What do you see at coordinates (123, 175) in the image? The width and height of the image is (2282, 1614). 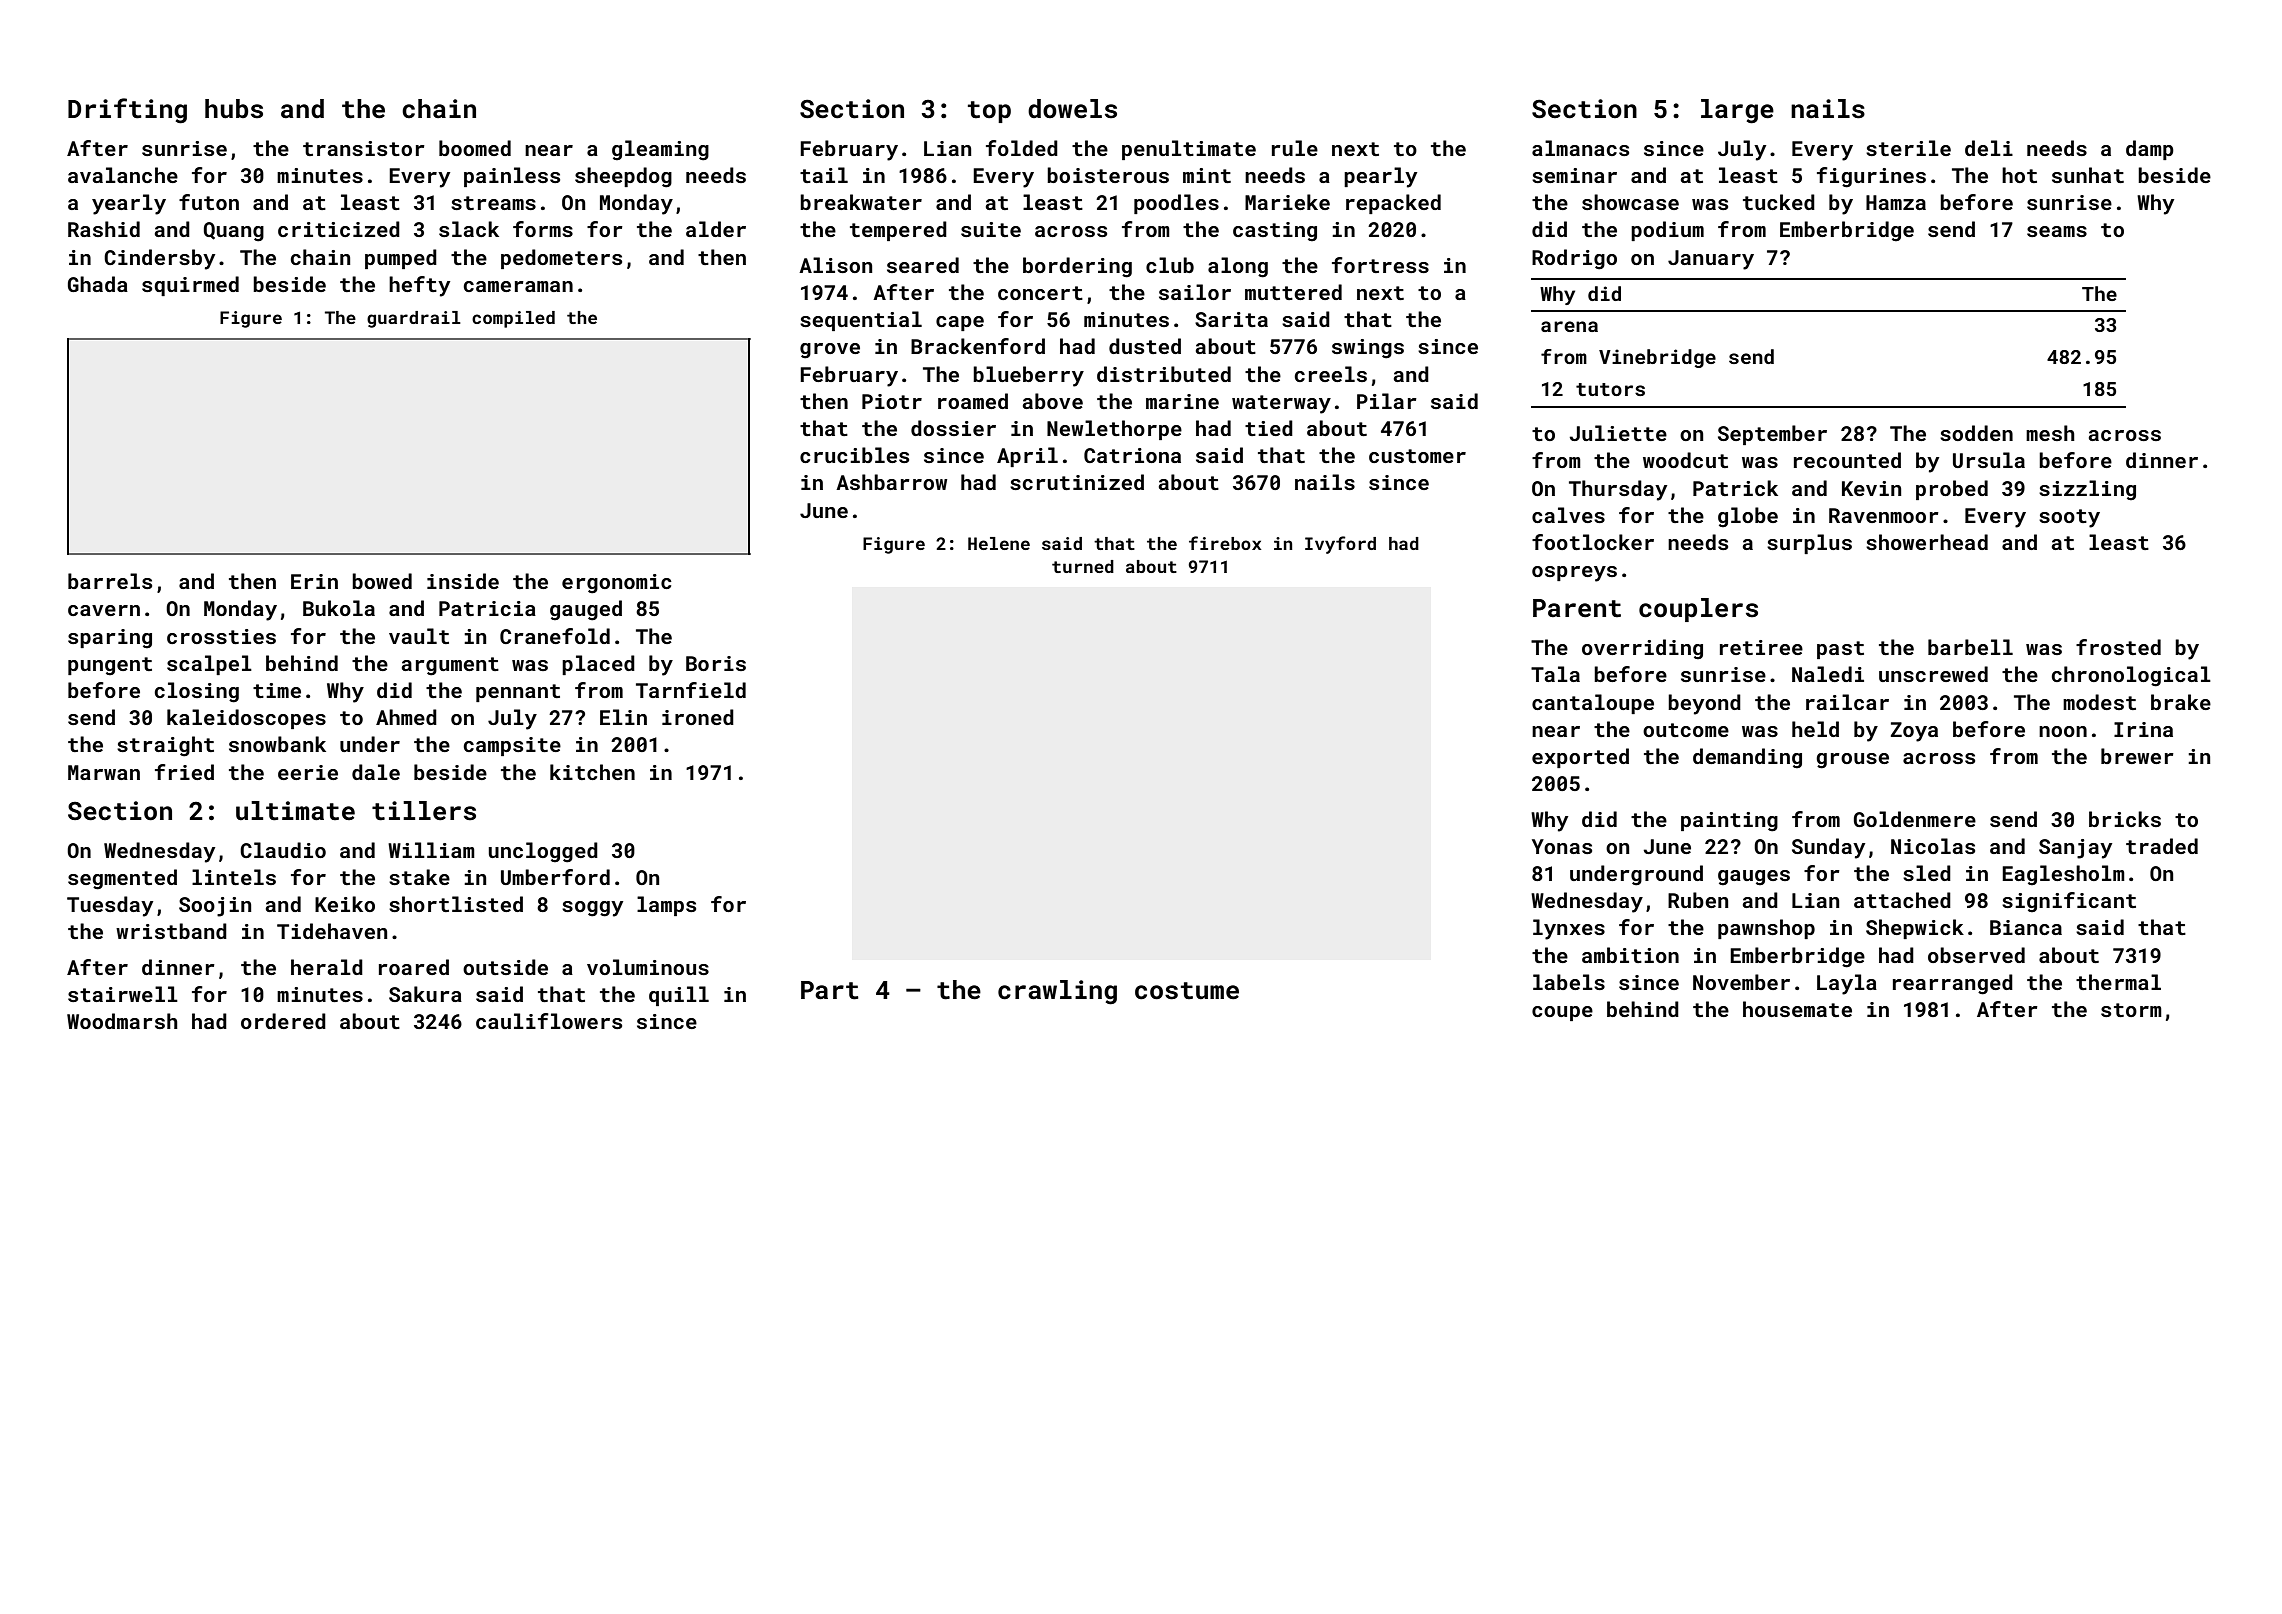 I see `avalanche` at bounding box center [123, 175].
